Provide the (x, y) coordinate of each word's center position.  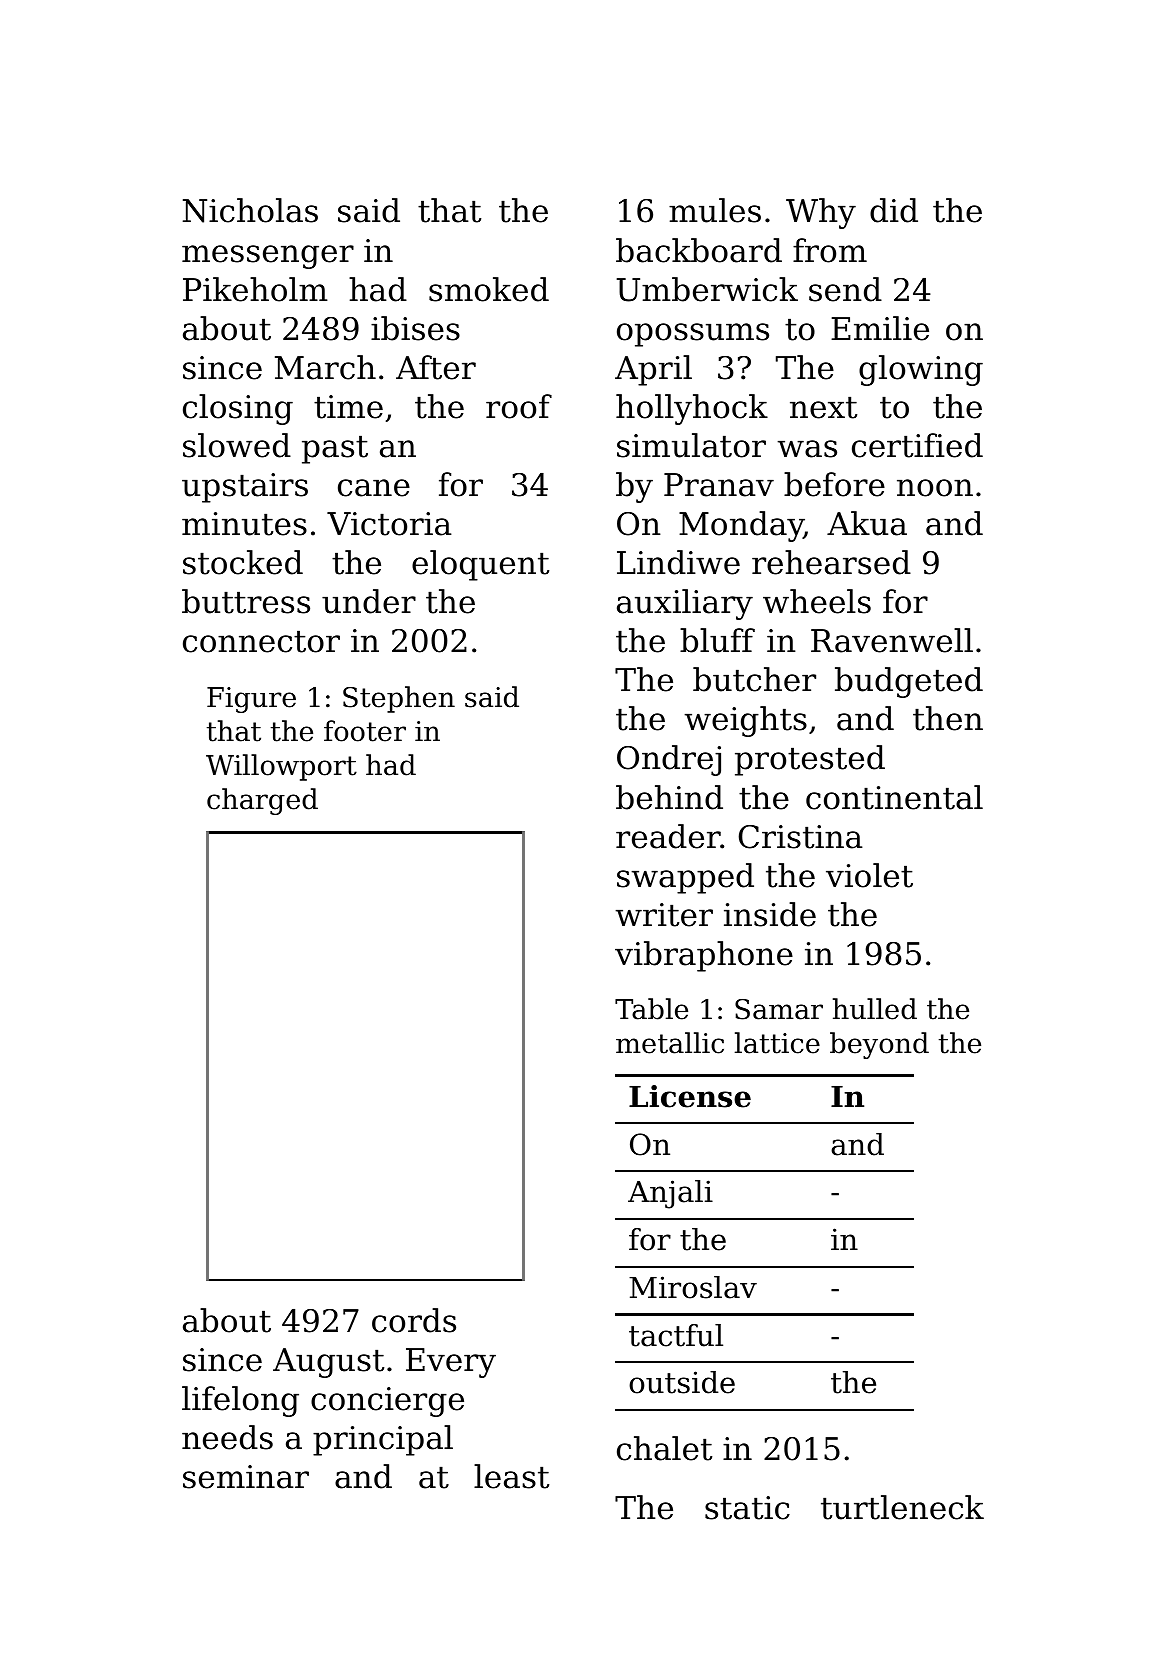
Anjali (670, 1194)
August (328, 1363)
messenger (268, 257)
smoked (489, 289)
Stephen (399, 699)
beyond (879, 1045)
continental (894, 797)
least (511, 1476)
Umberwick (707, 289)
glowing (921, 370)
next (823, 407)
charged (262, 801)
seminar (246, 1477)
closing (238, 409)
